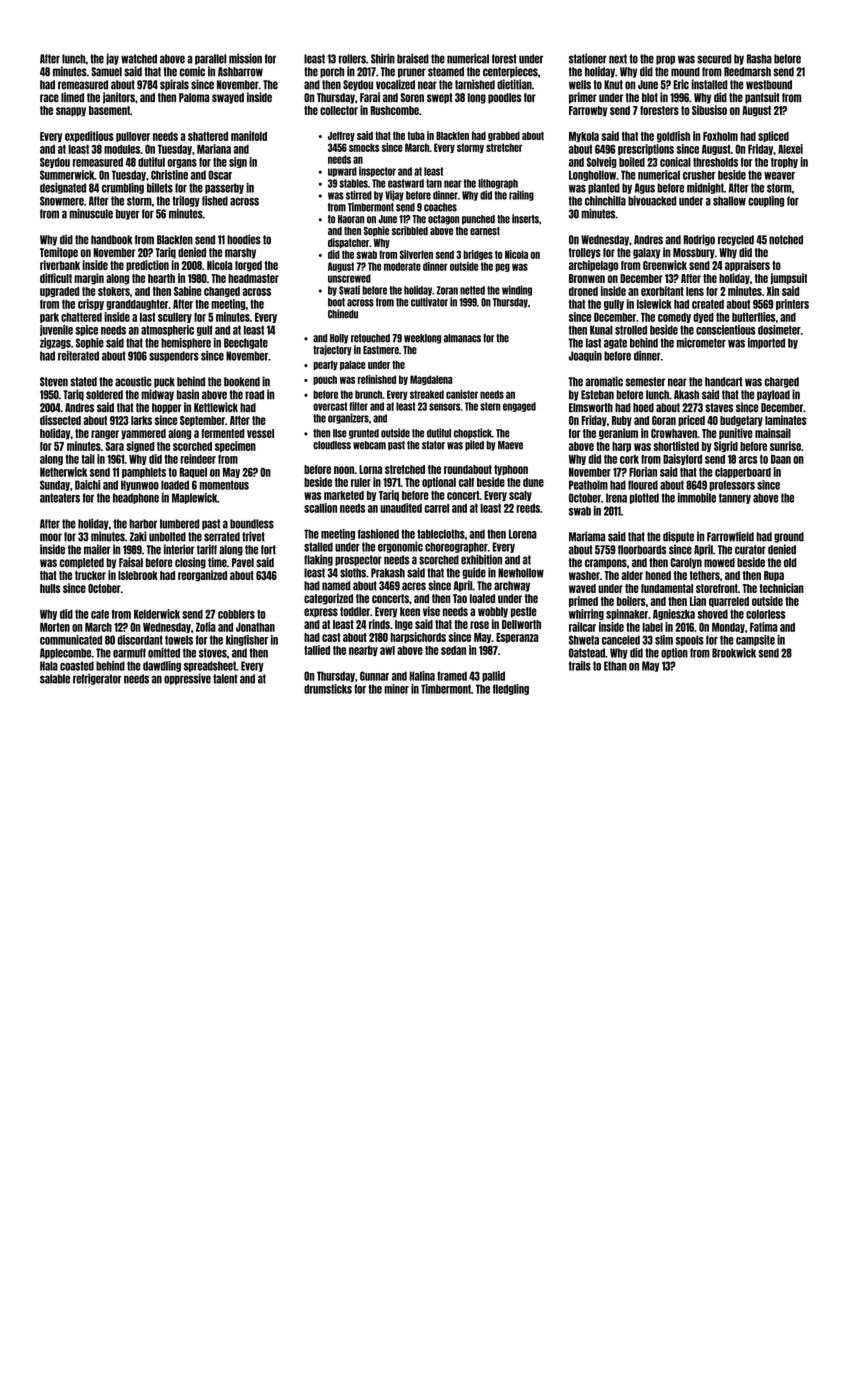 The width and height of the image is (849, 1400). I want to click on watched, so click(139, 59).
